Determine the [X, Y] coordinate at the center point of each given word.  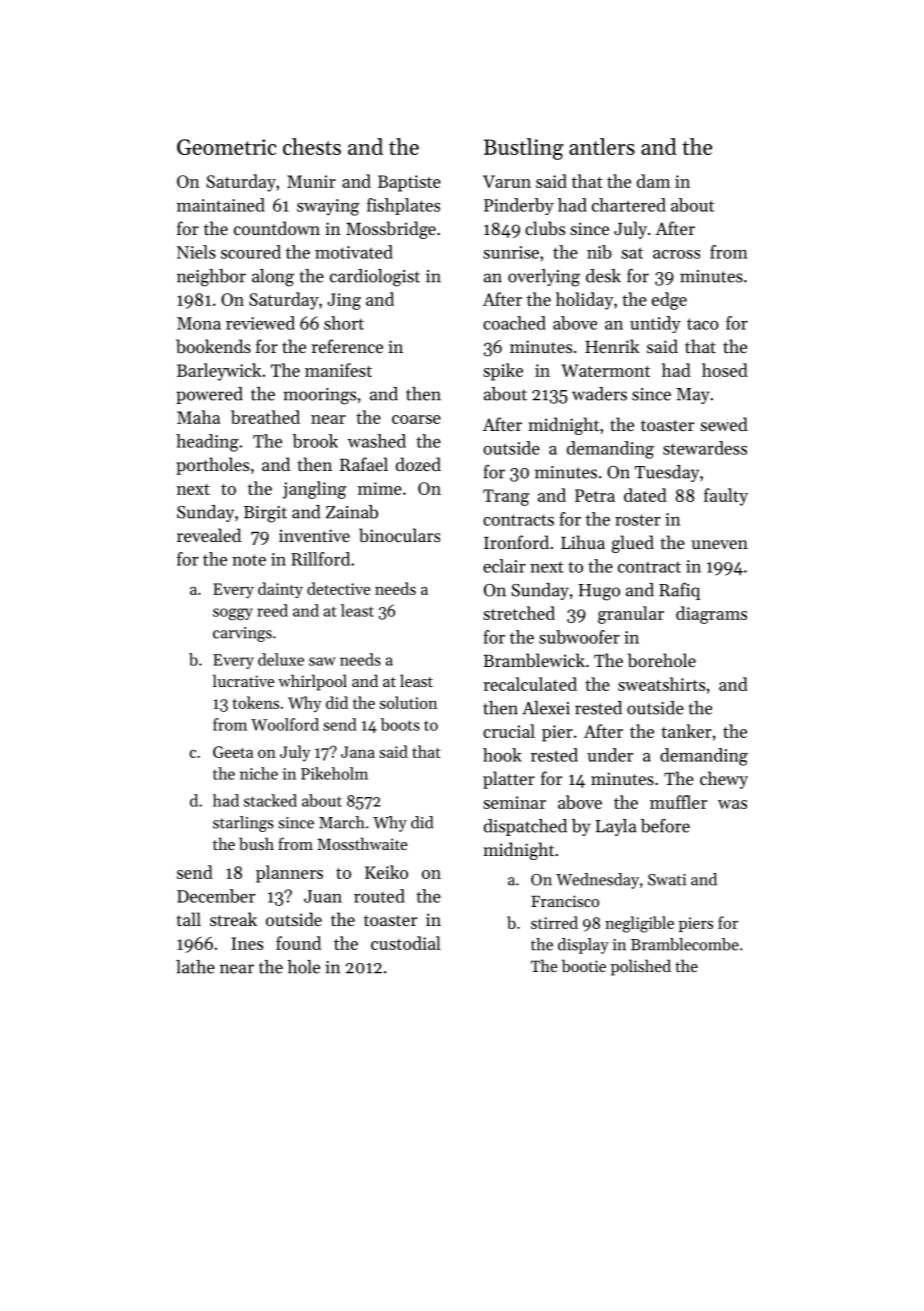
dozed [418, 464]
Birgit [265, 514]
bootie [584, 965]
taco [703, 324]
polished [641, 967]
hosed [725, 370]
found [298, 943]
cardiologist [375, 278]
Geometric [227, 147]
